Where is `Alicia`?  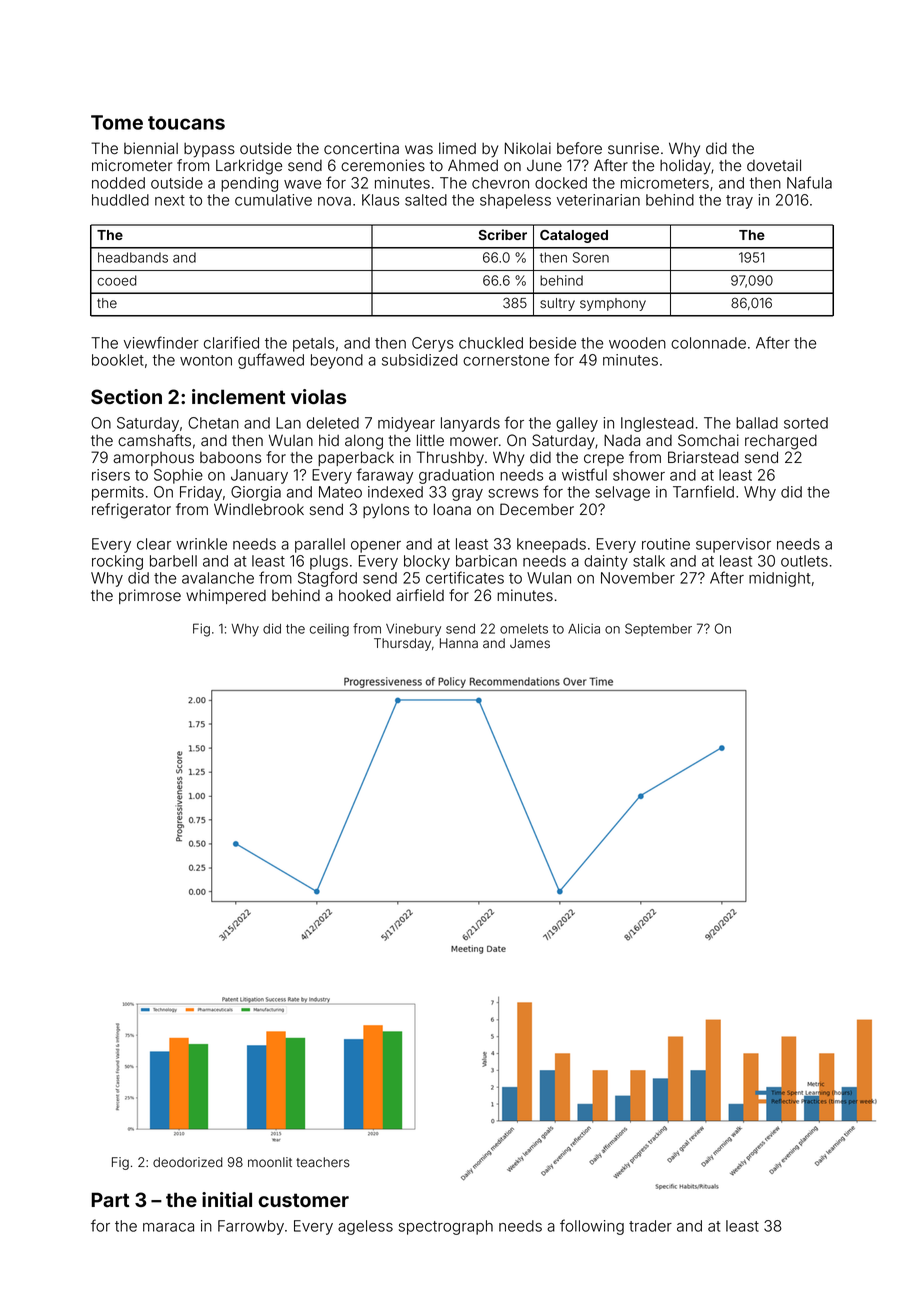 Alicia is located at coordinates (584, 628).
